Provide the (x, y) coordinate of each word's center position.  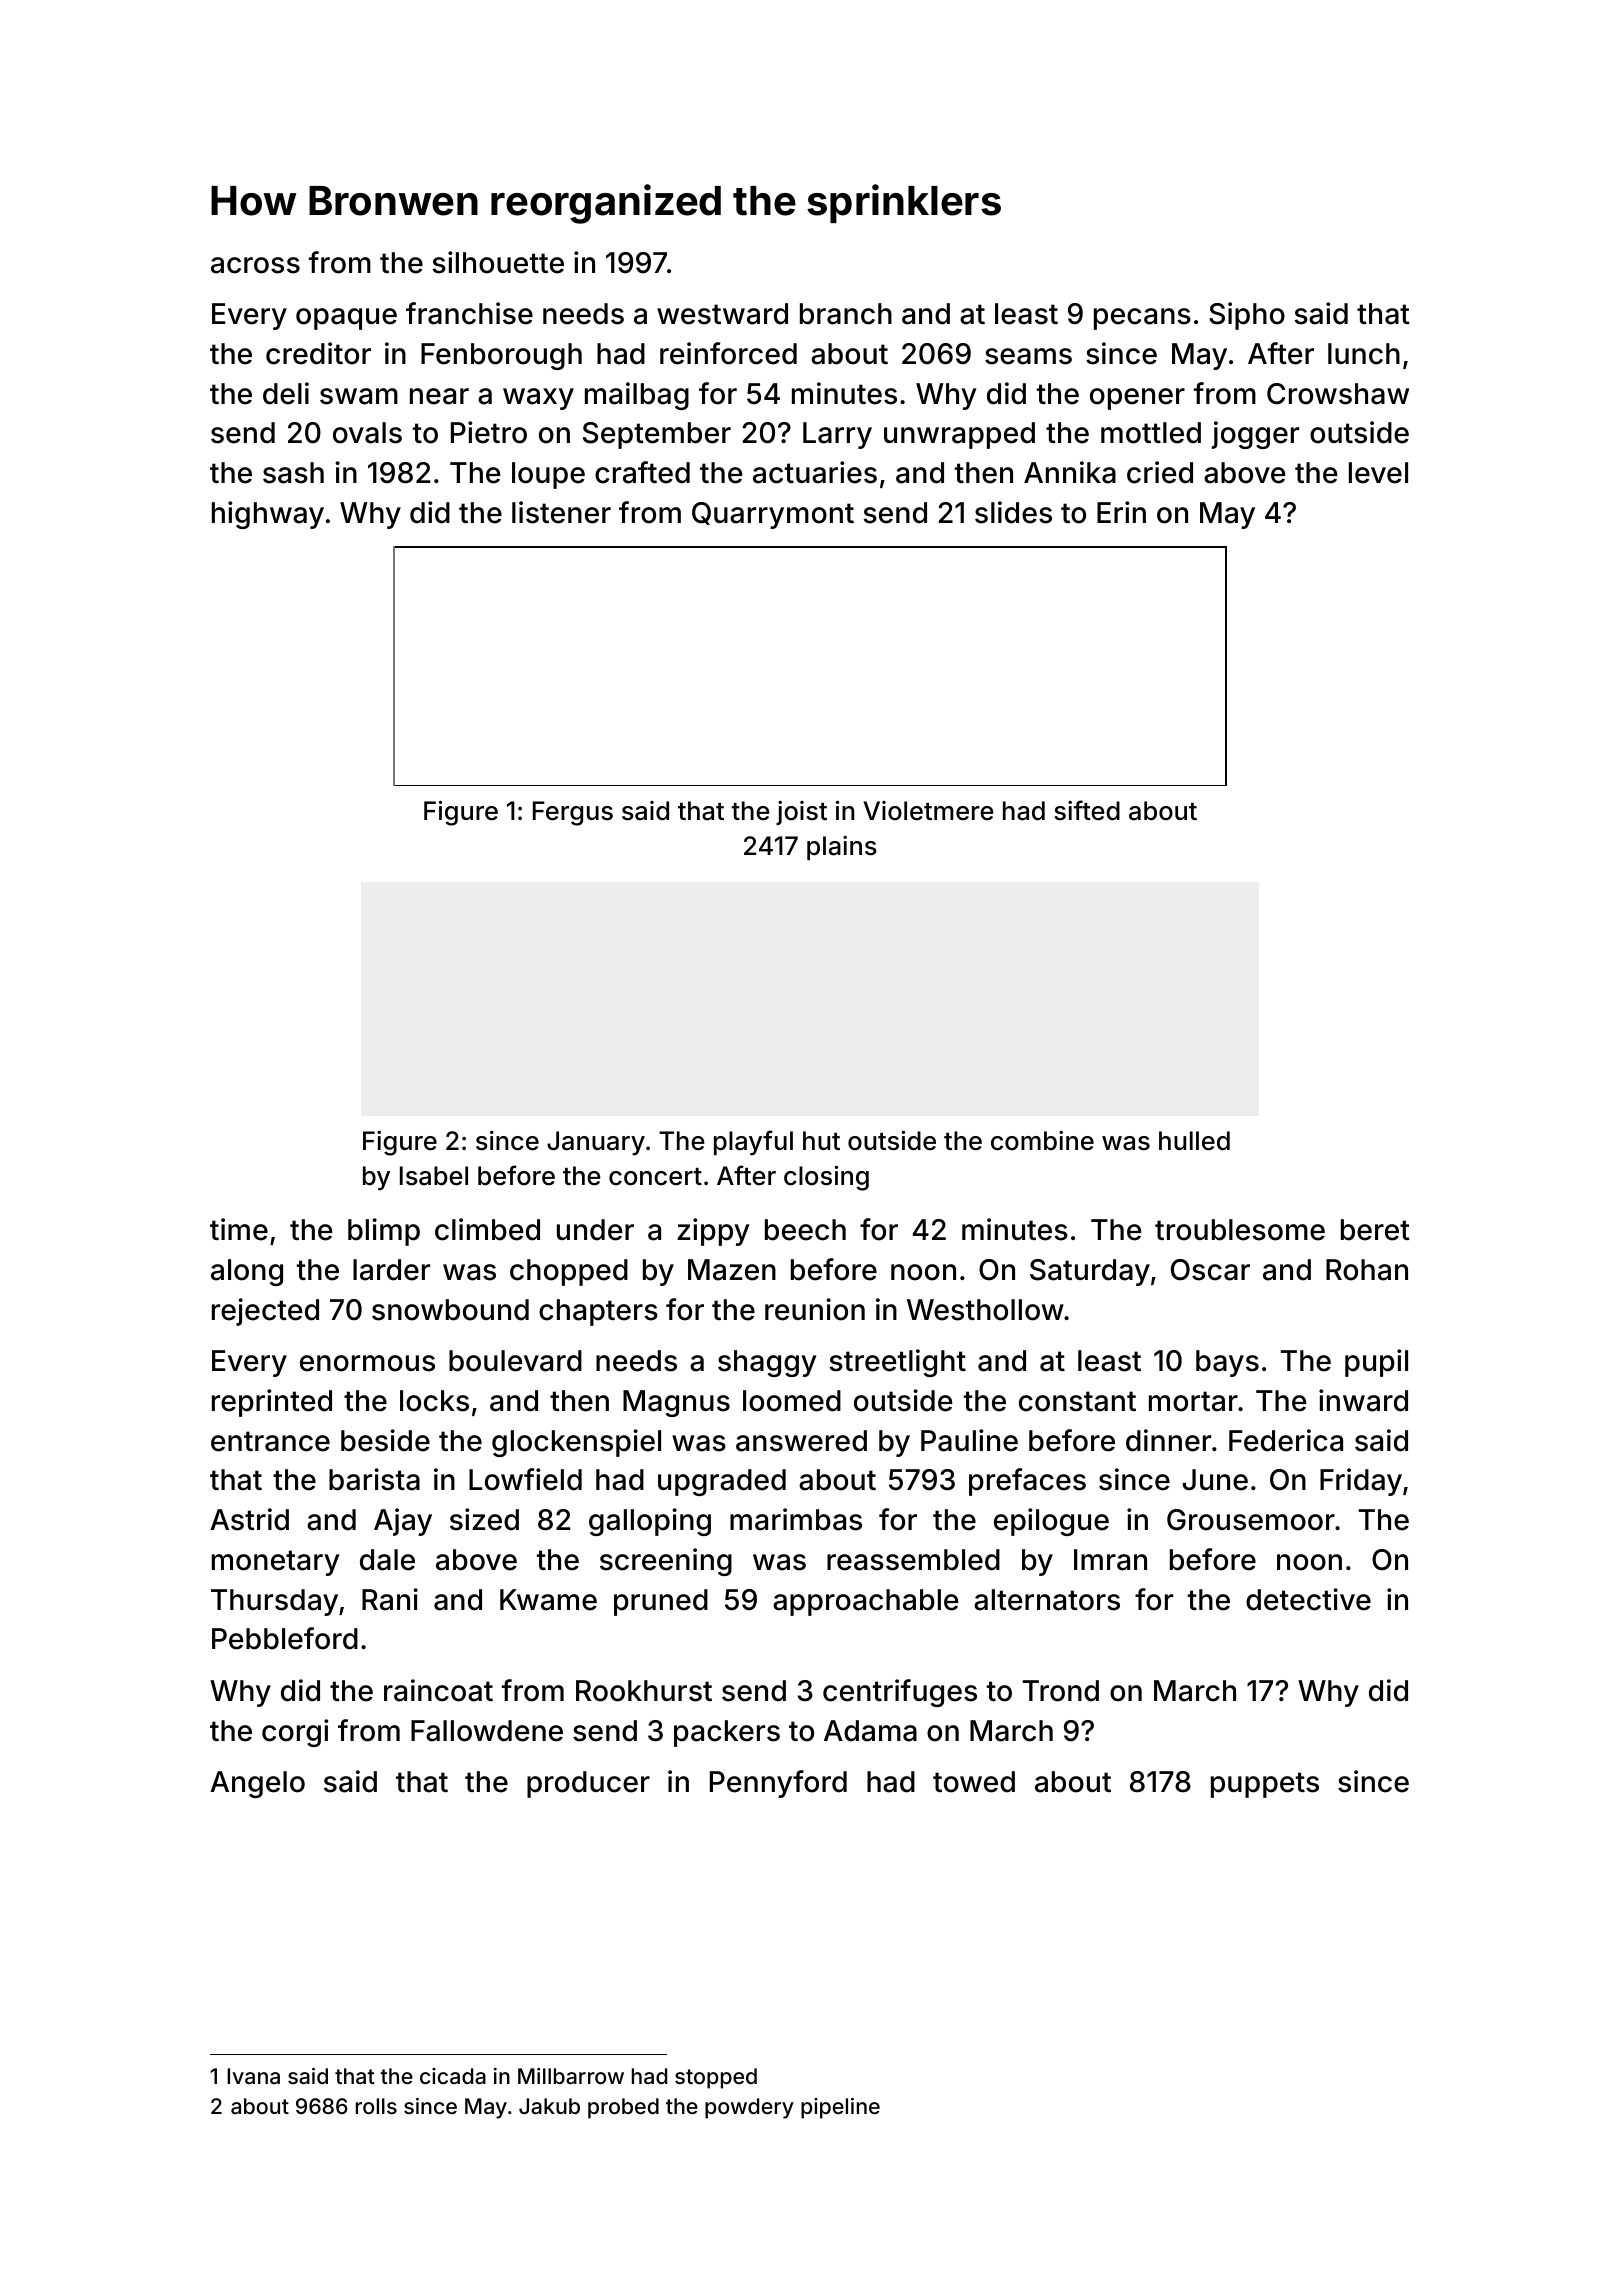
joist (801, 813)
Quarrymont (773, 515)
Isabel (434, 1176)
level (1378, 473)
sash (293, 473)
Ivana (253, 2076)
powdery (749, 2108)
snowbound (450, 1310)
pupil (1376, 1363)
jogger (1255, 435)
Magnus (676, 1403)
